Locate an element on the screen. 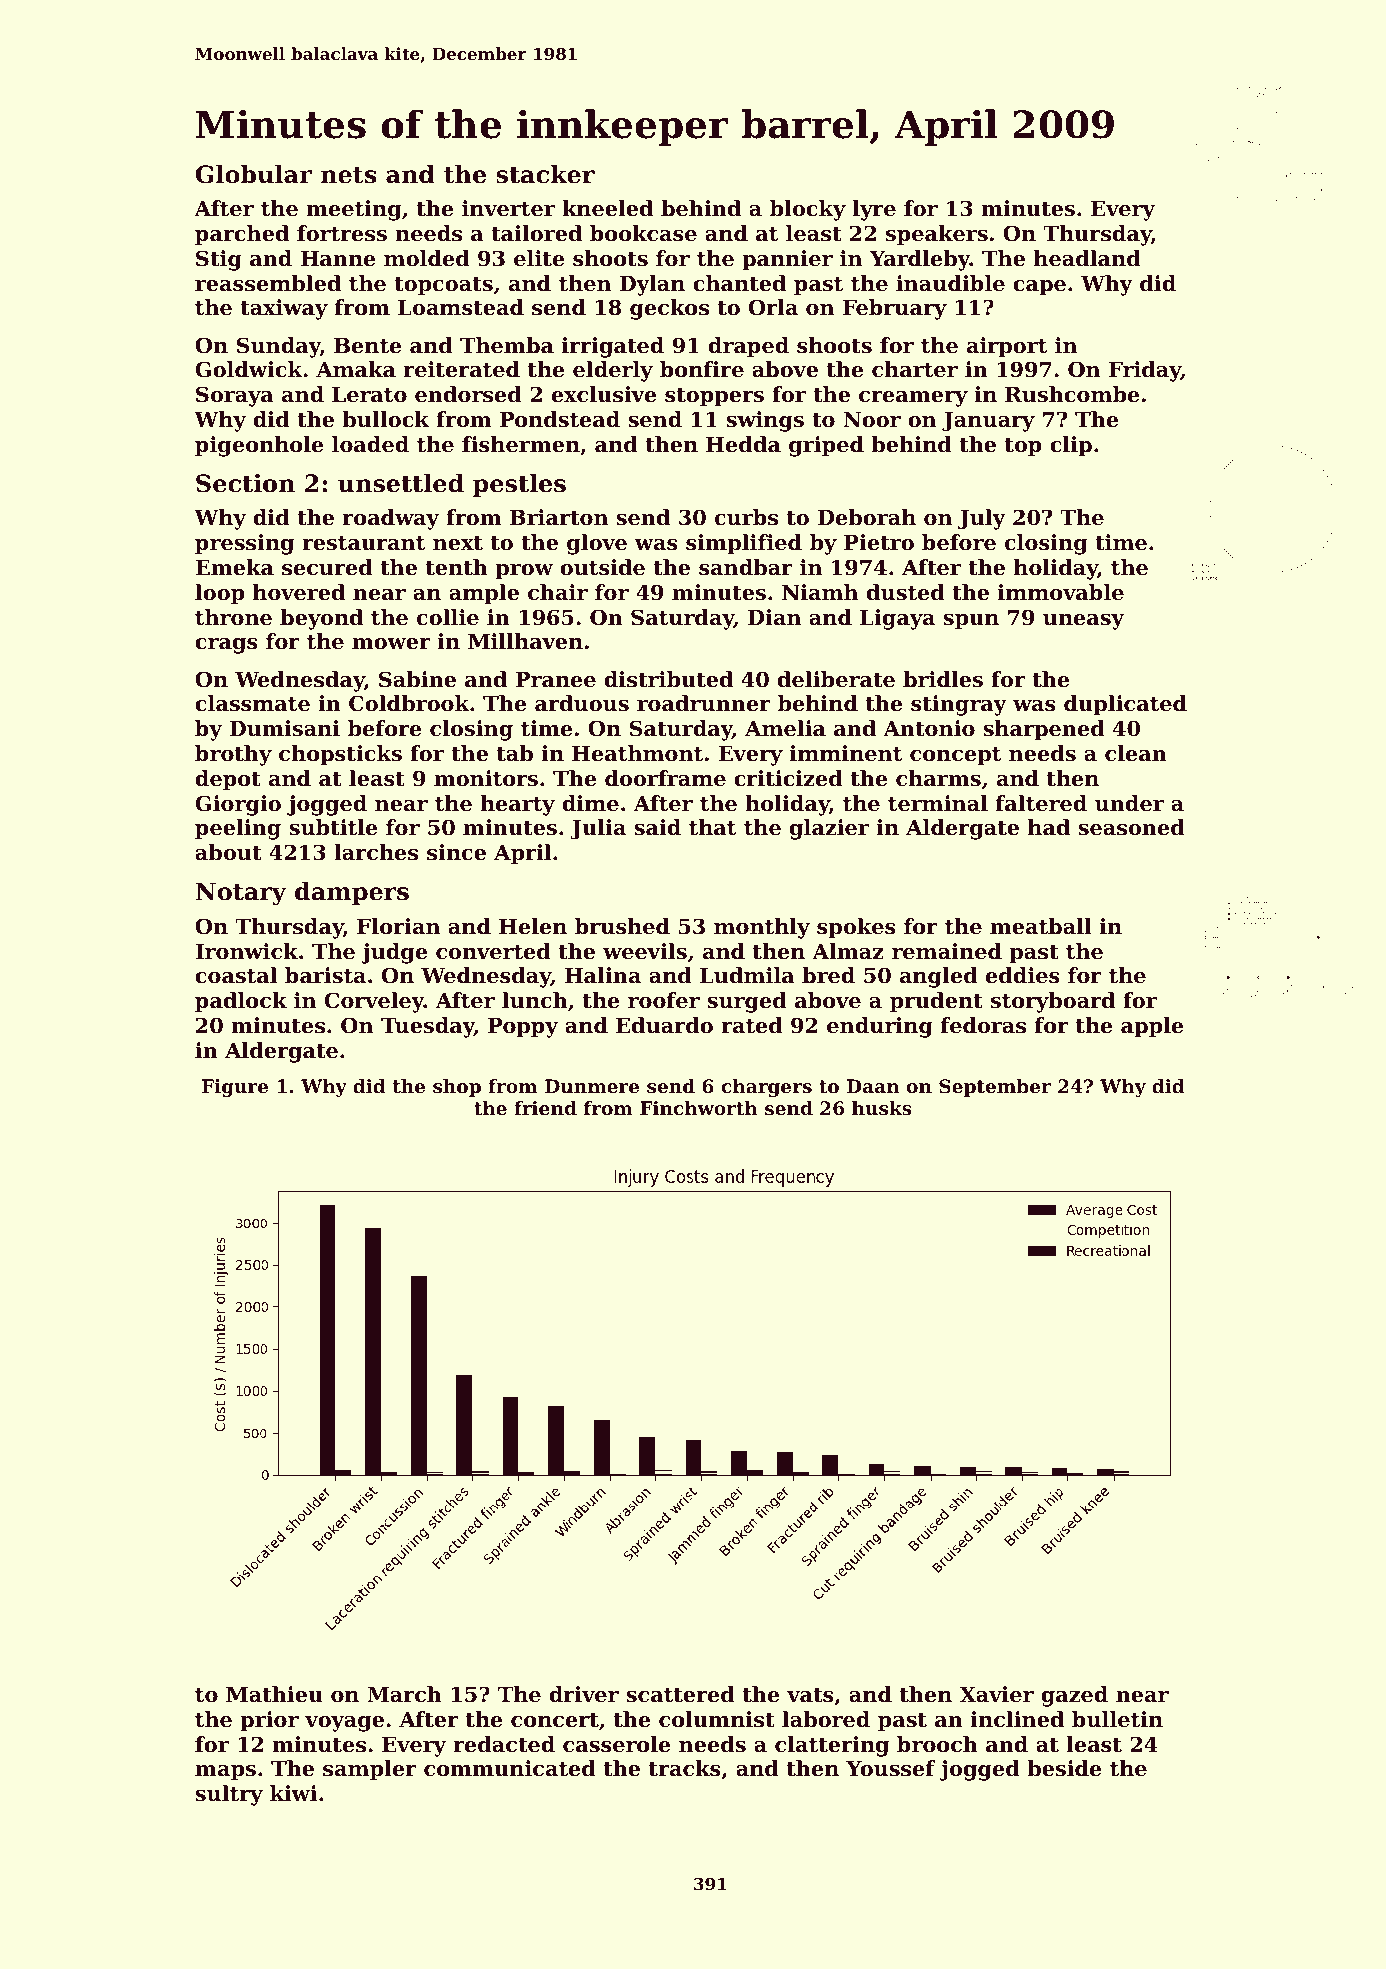 The image size is (1386, 1969). seasoned is located at coordinates (1131, 827).
